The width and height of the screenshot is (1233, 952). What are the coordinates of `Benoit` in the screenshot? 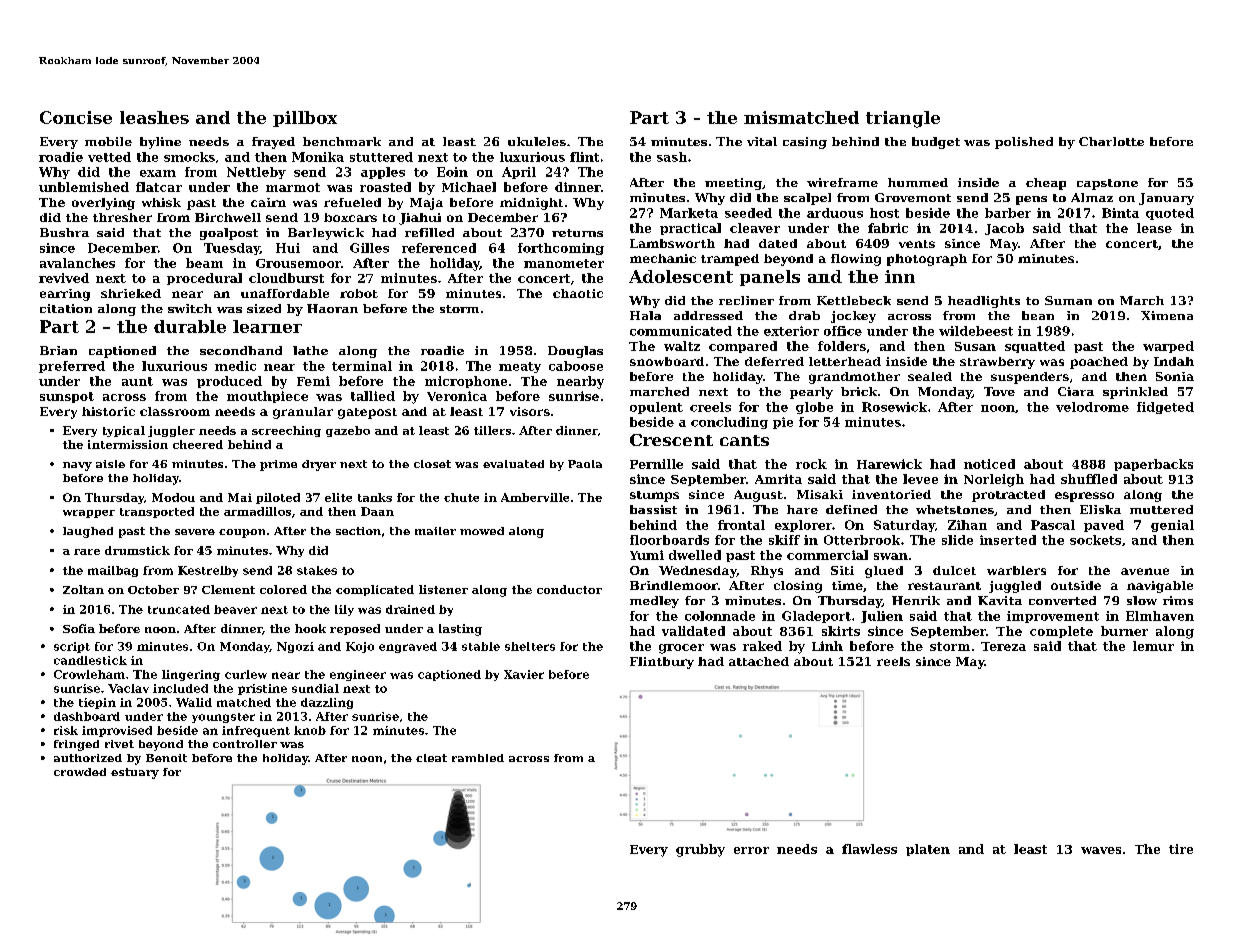 It's located at (166, 758).
